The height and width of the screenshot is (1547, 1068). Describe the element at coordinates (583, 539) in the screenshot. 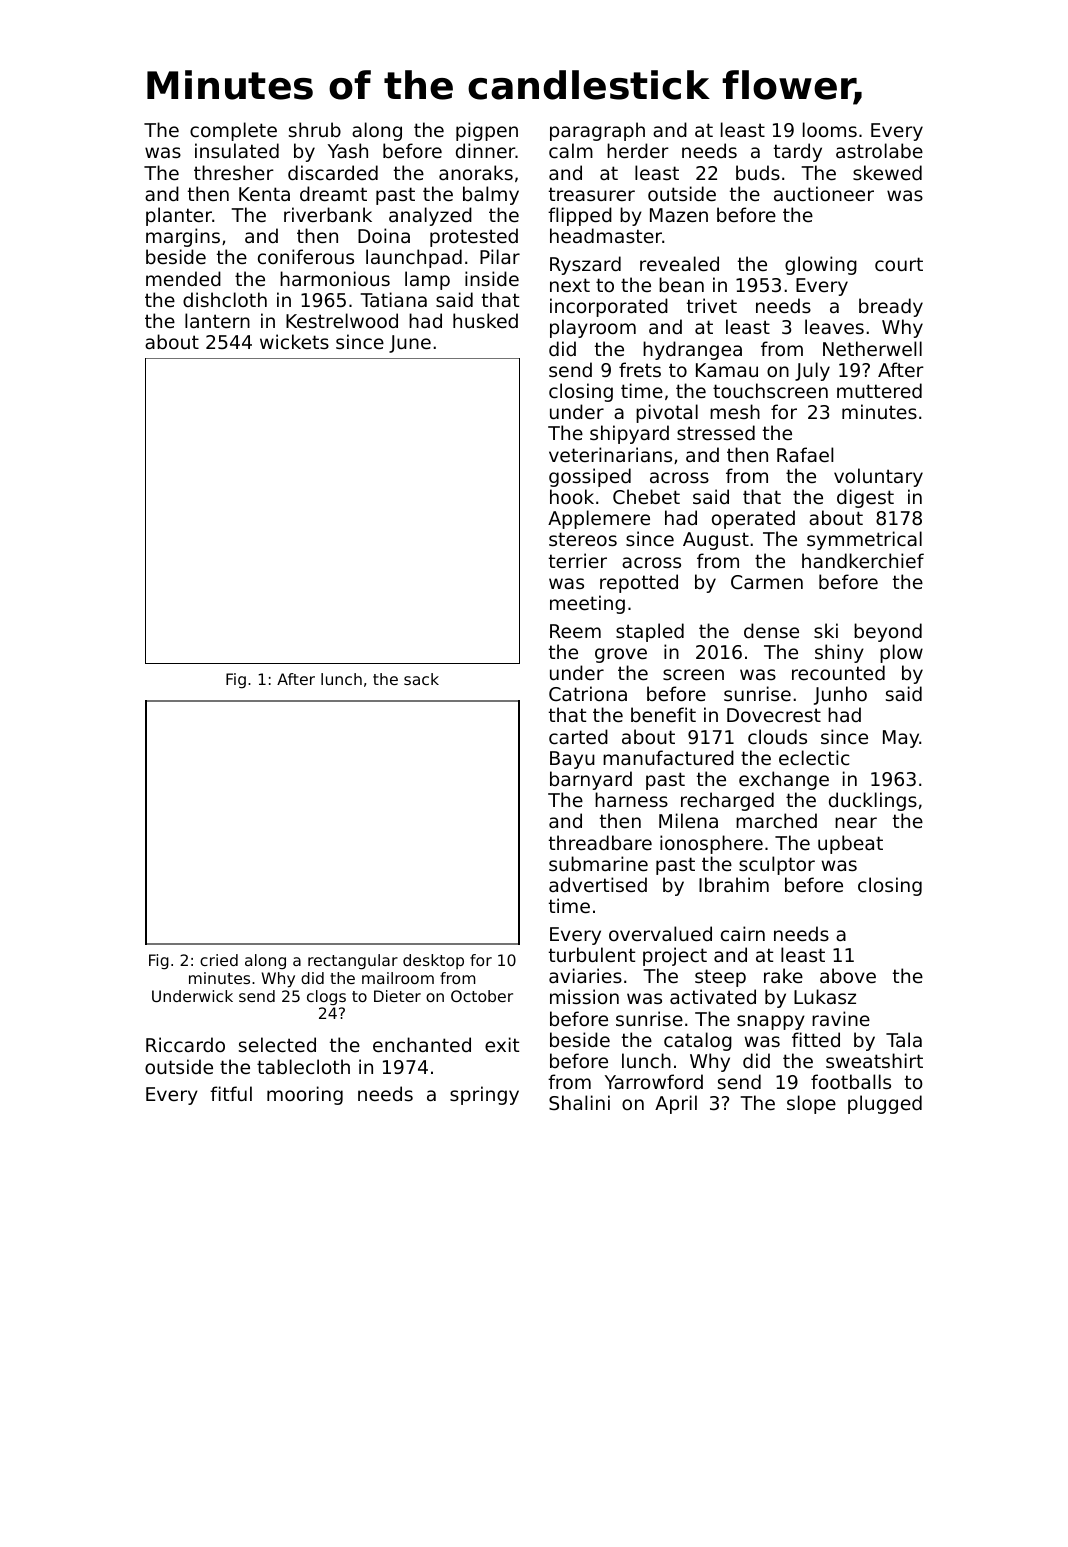

I see `stereos` at that location.
